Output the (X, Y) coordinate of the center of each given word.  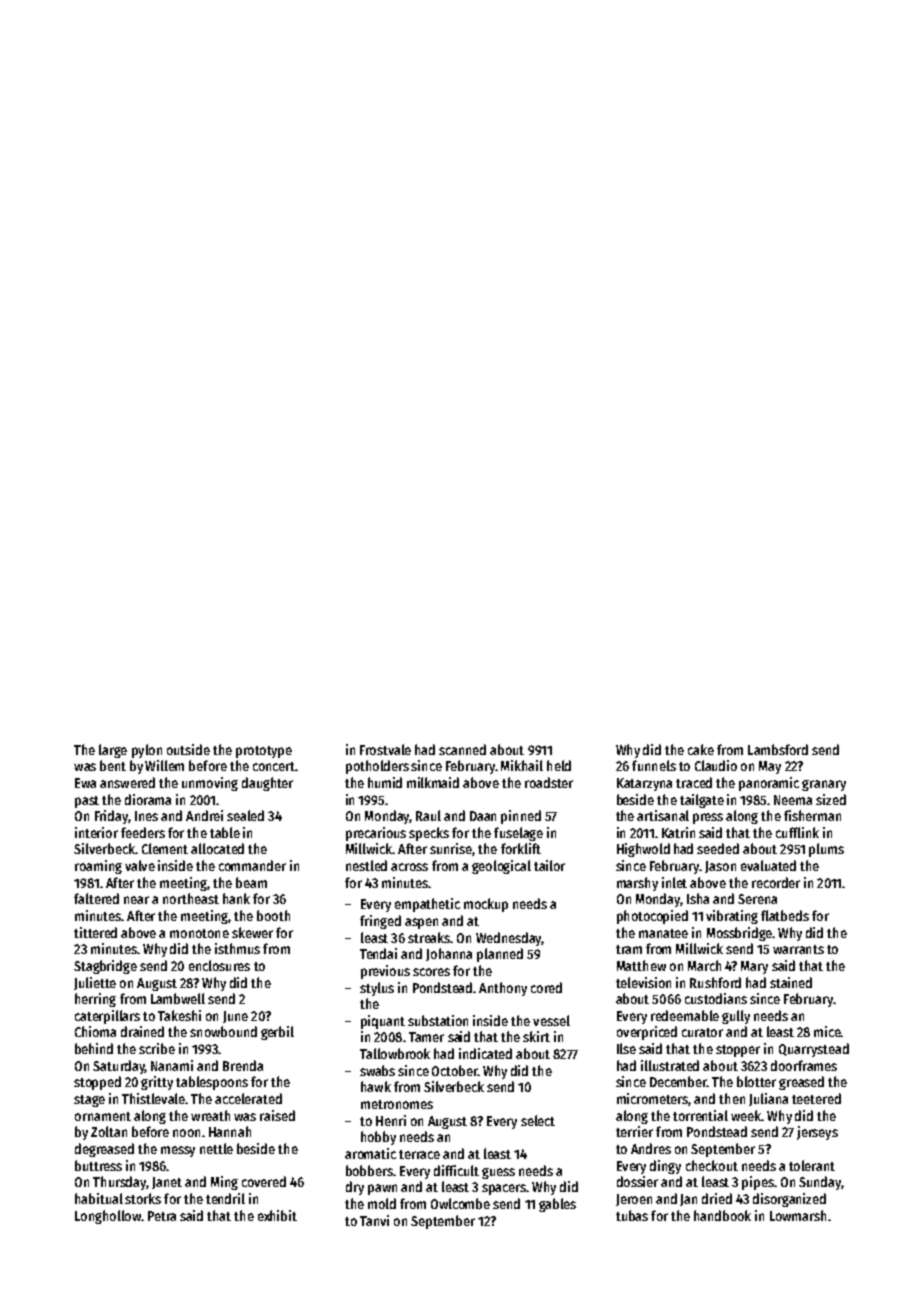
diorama (148, 799)
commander (252, 865)
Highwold (643, 850)
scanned (462, 749)
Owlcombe (460, 1203)
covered (264, 1181)
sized (831, 799)
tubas (632, 1215)
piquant (383, 1022)
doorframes (804, 1065)
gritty (157, 1083)
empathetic (427, 905)
